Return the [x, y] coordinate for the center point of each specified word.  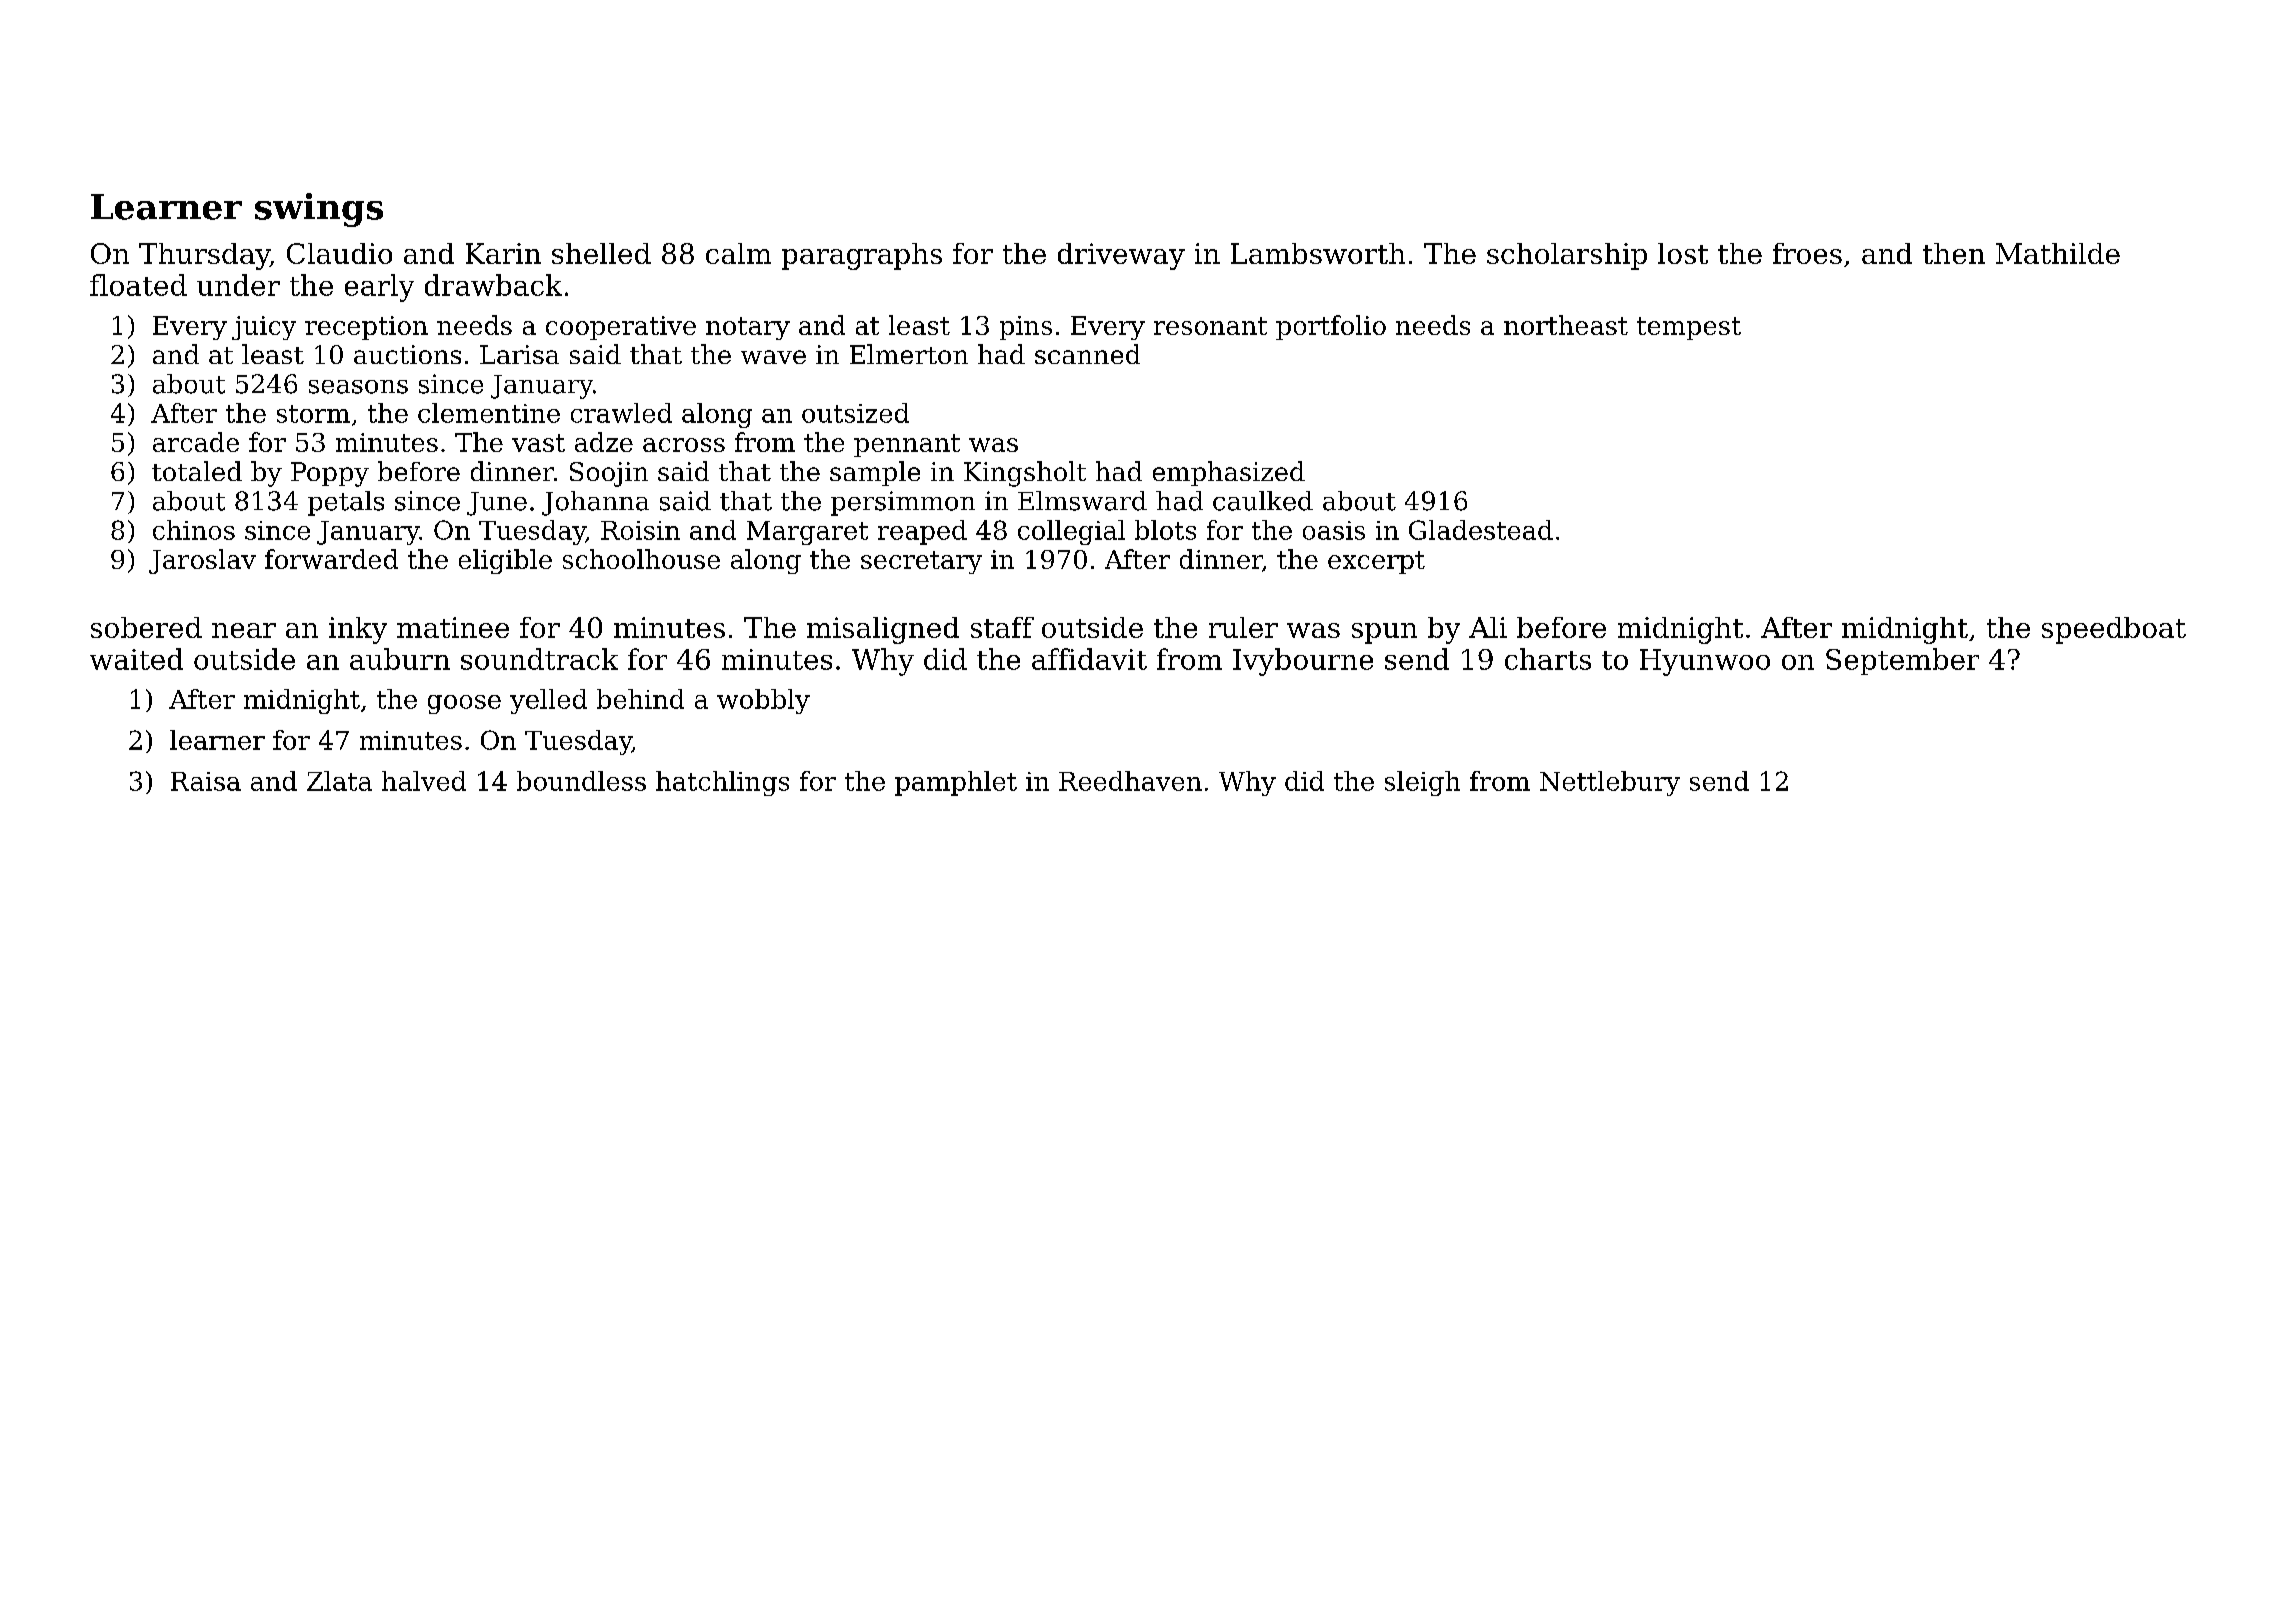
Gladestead [1481, 530]
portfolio [1331, 327]
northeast [1566, 325]
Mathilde [2058, 253]
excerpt [1376, 562]
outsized [855, 413]
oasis [1334, 530]
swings [319, 210]
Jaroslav [202, 561]
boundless [581, 781]
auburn [400, 659]
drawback [493, 285]
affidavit [1089, 659]
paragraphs [862, 256]
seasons [358, 387]
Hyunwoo [1705, 662]
